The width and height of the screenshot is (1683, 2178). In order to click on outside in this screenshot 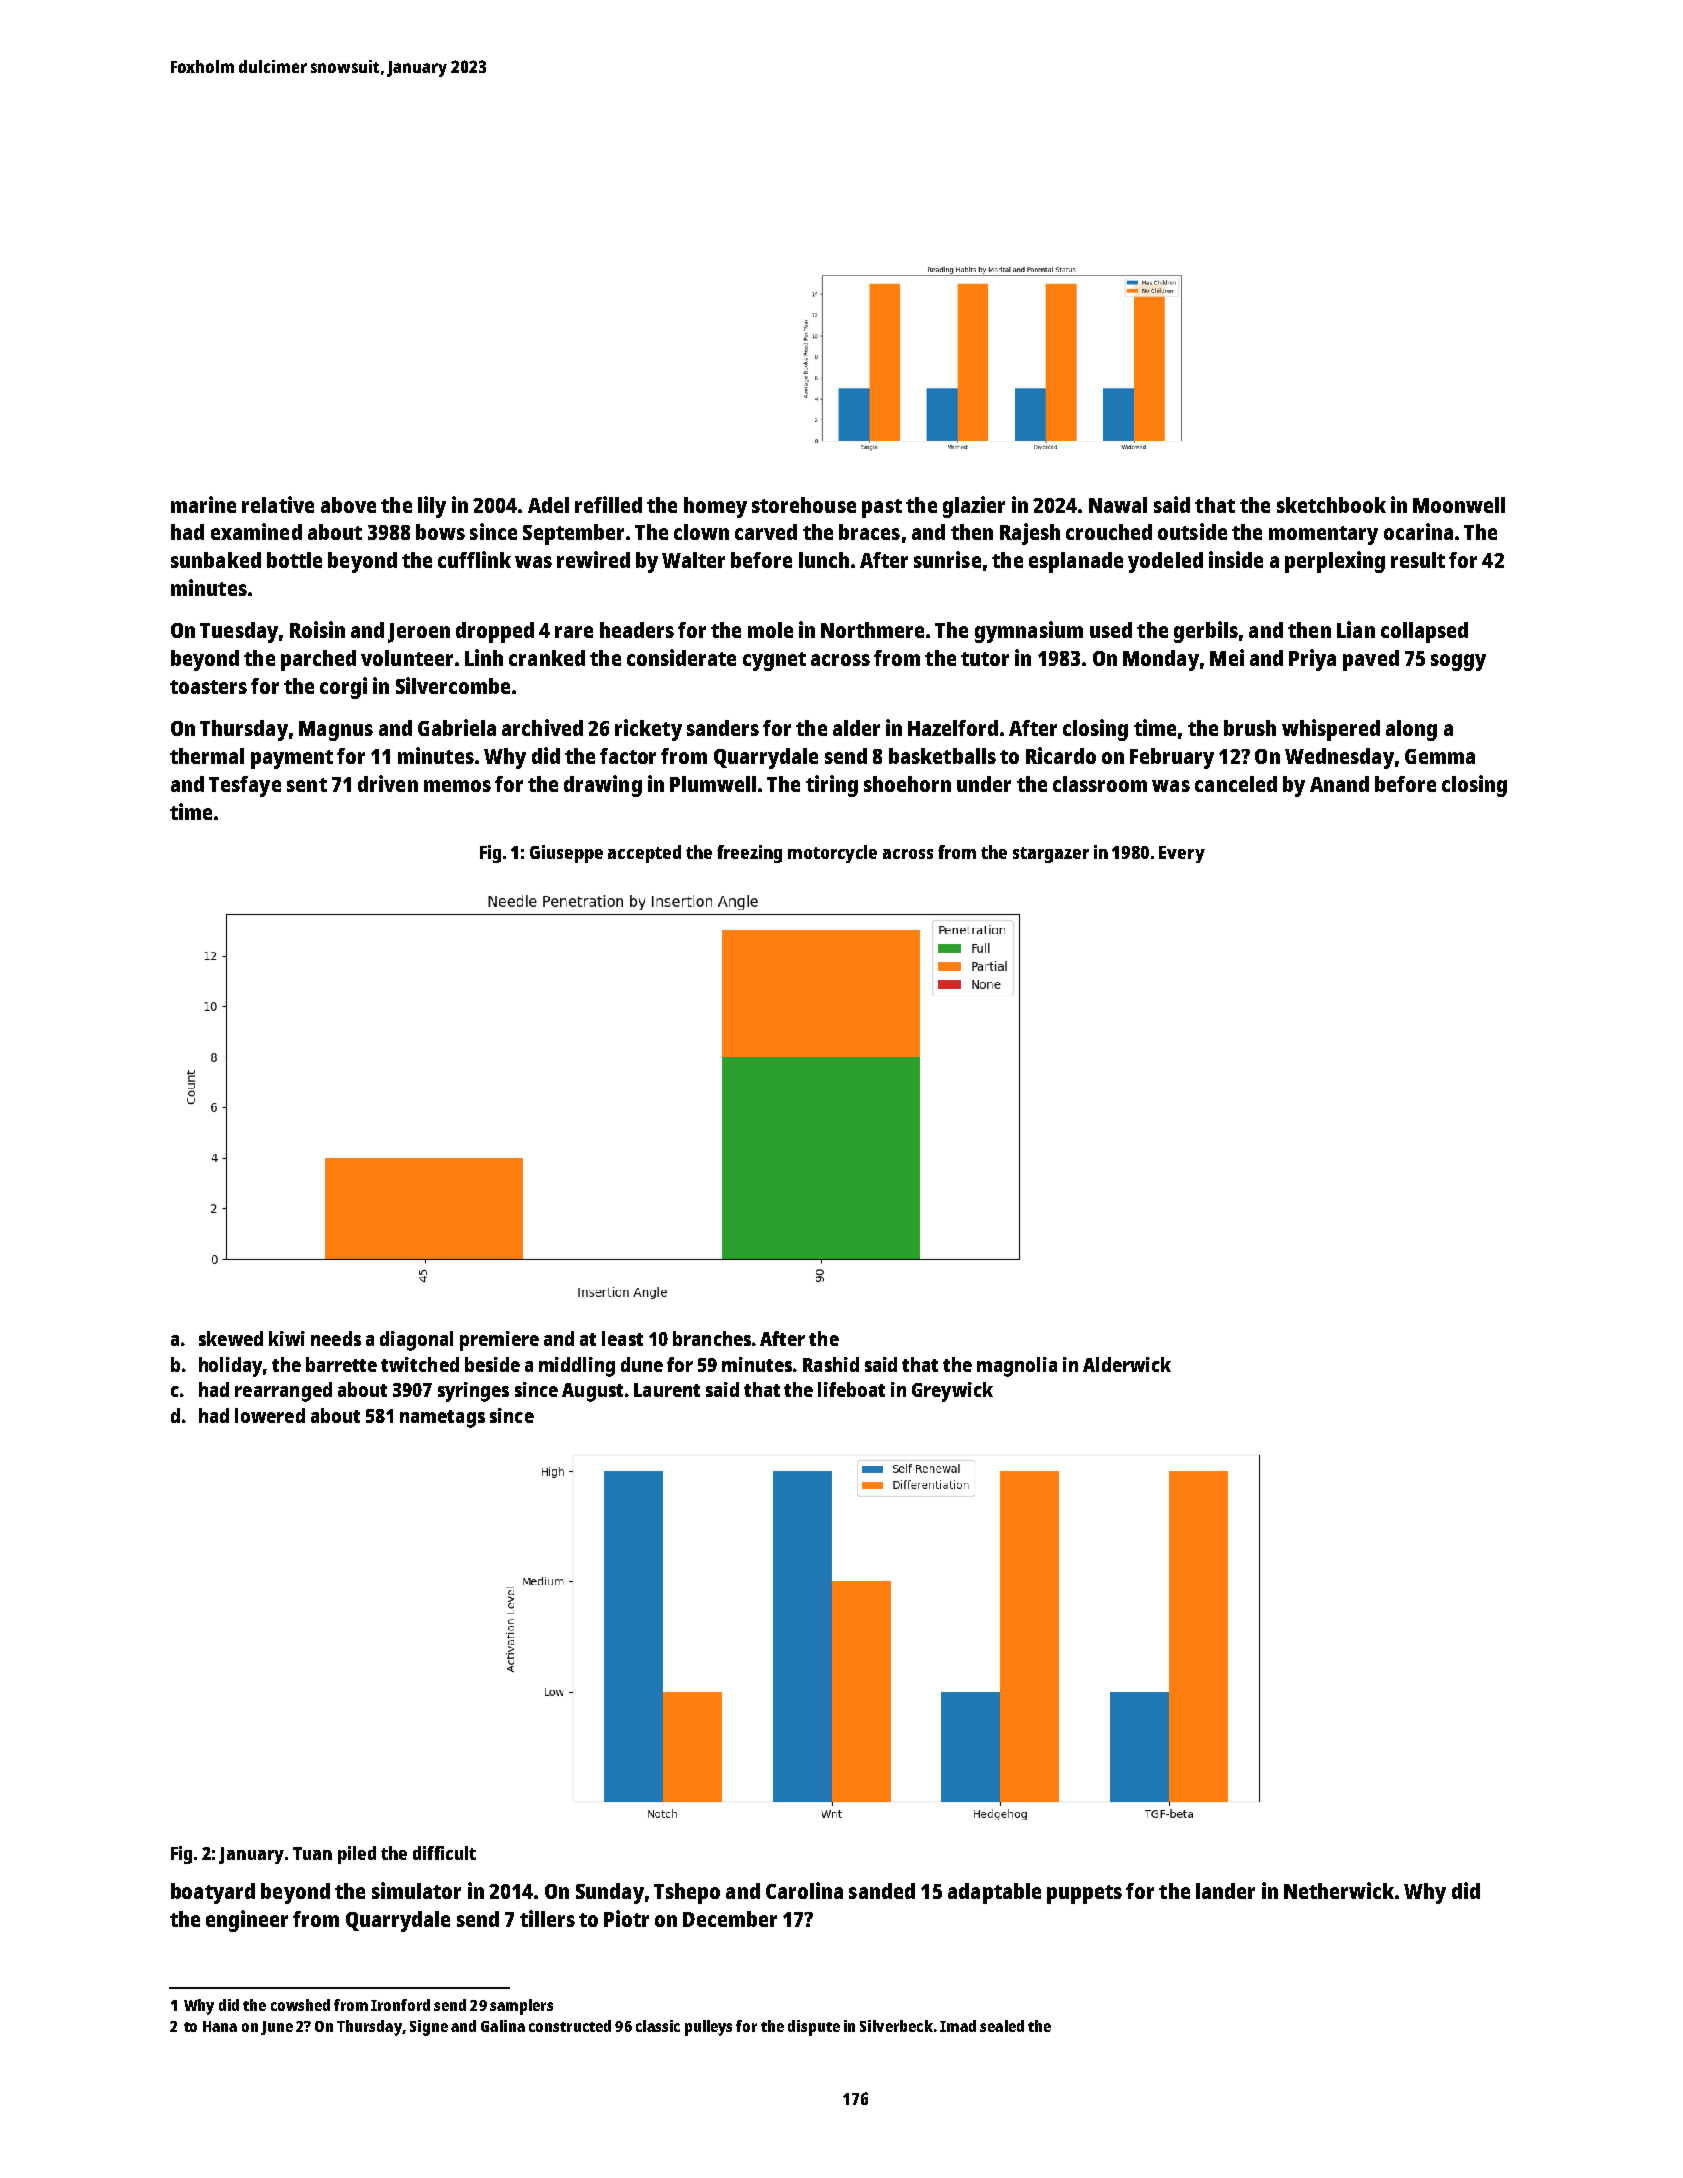, I will do `click(1192, 531)`.
